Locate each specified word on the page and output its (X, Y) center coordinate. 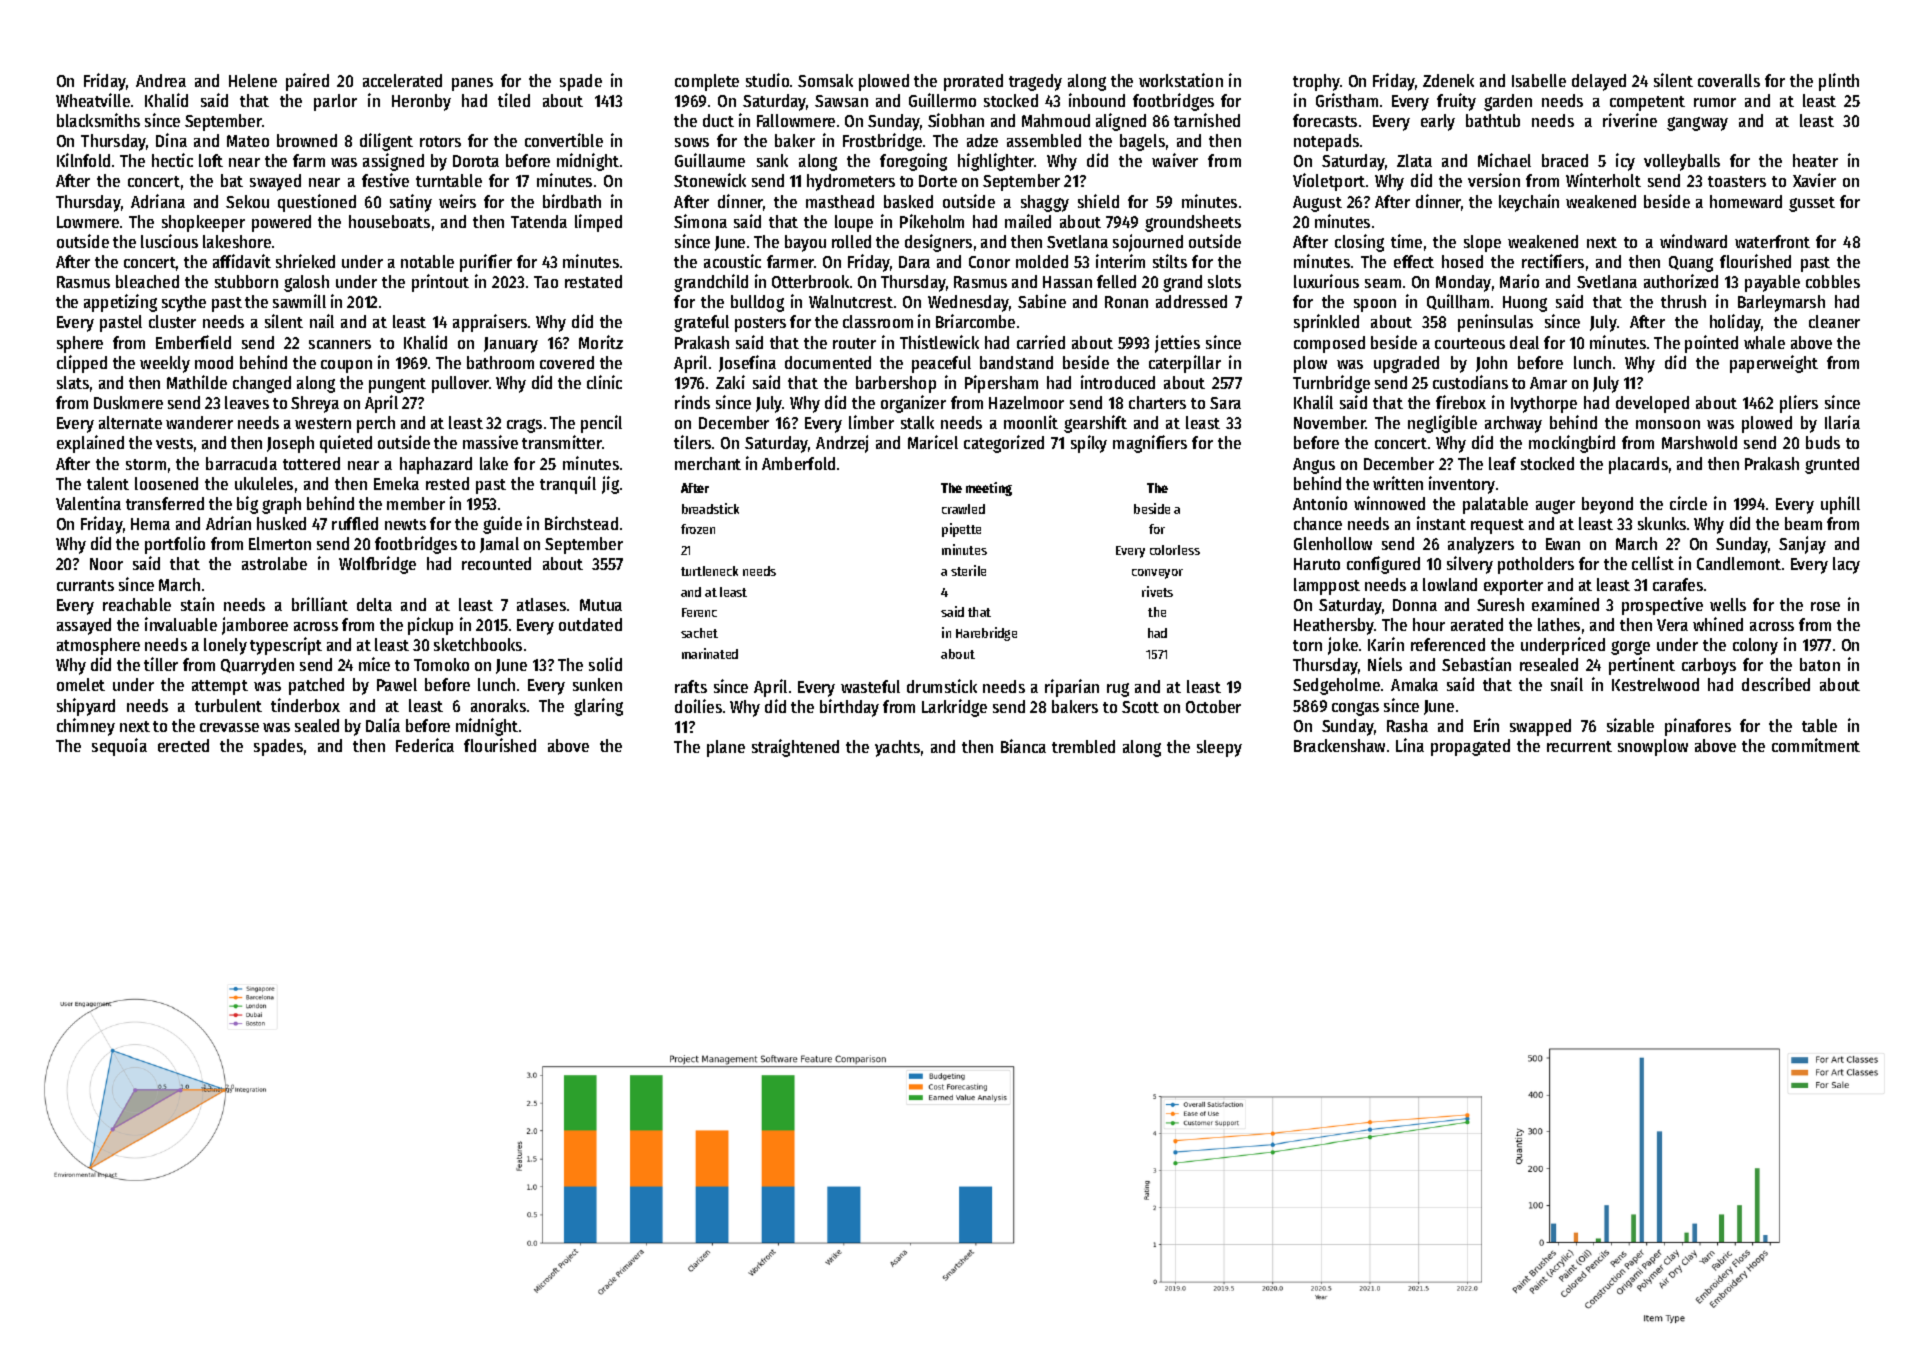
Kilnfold (83, 160)
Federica (425, 745)
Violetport (1329, 182)
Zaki (730, 382)
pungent (397, 385)
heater (1815, 160)
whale (1764, 342)
